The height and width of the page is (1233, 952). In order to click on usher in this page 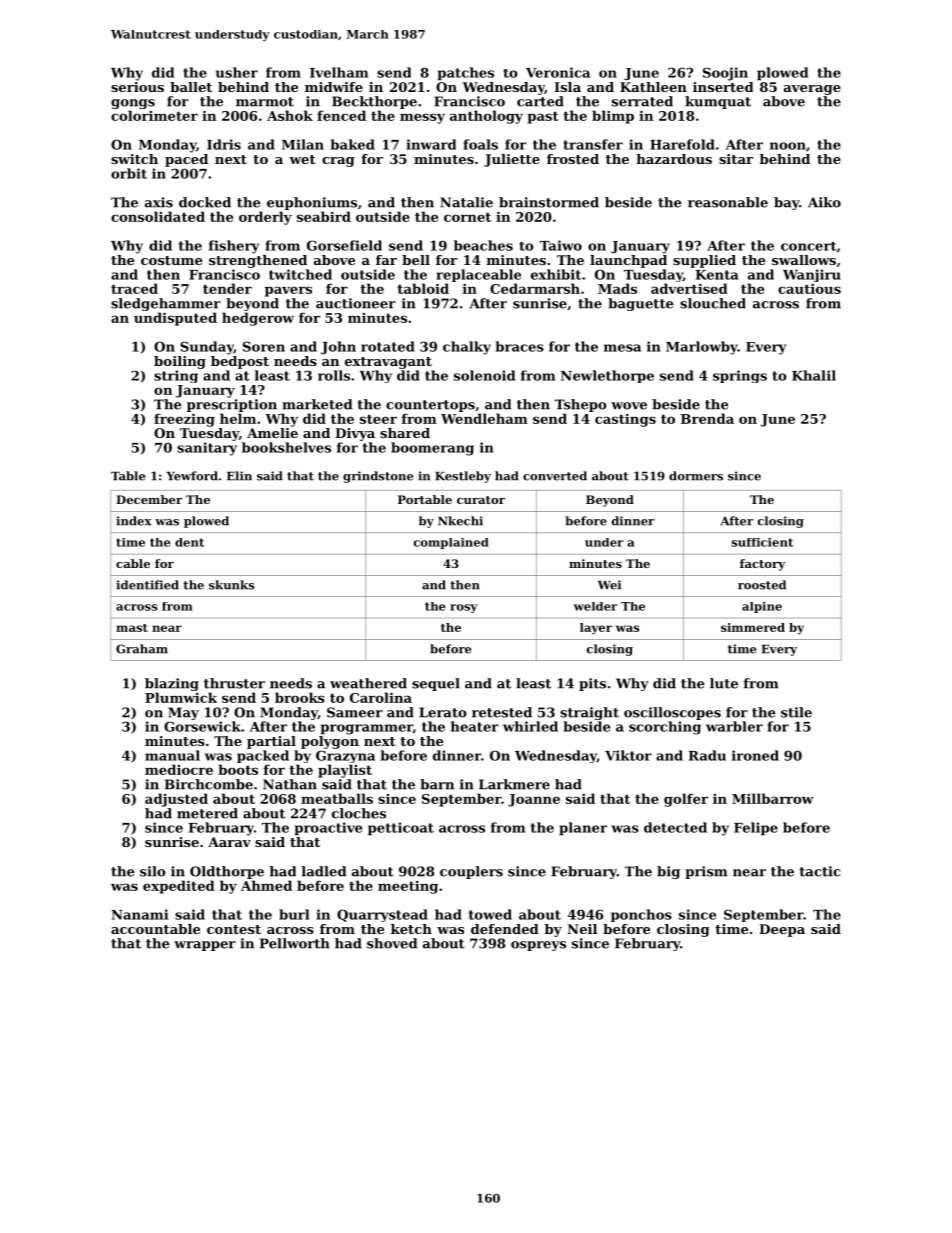, I will do `click(237, 72)`.
